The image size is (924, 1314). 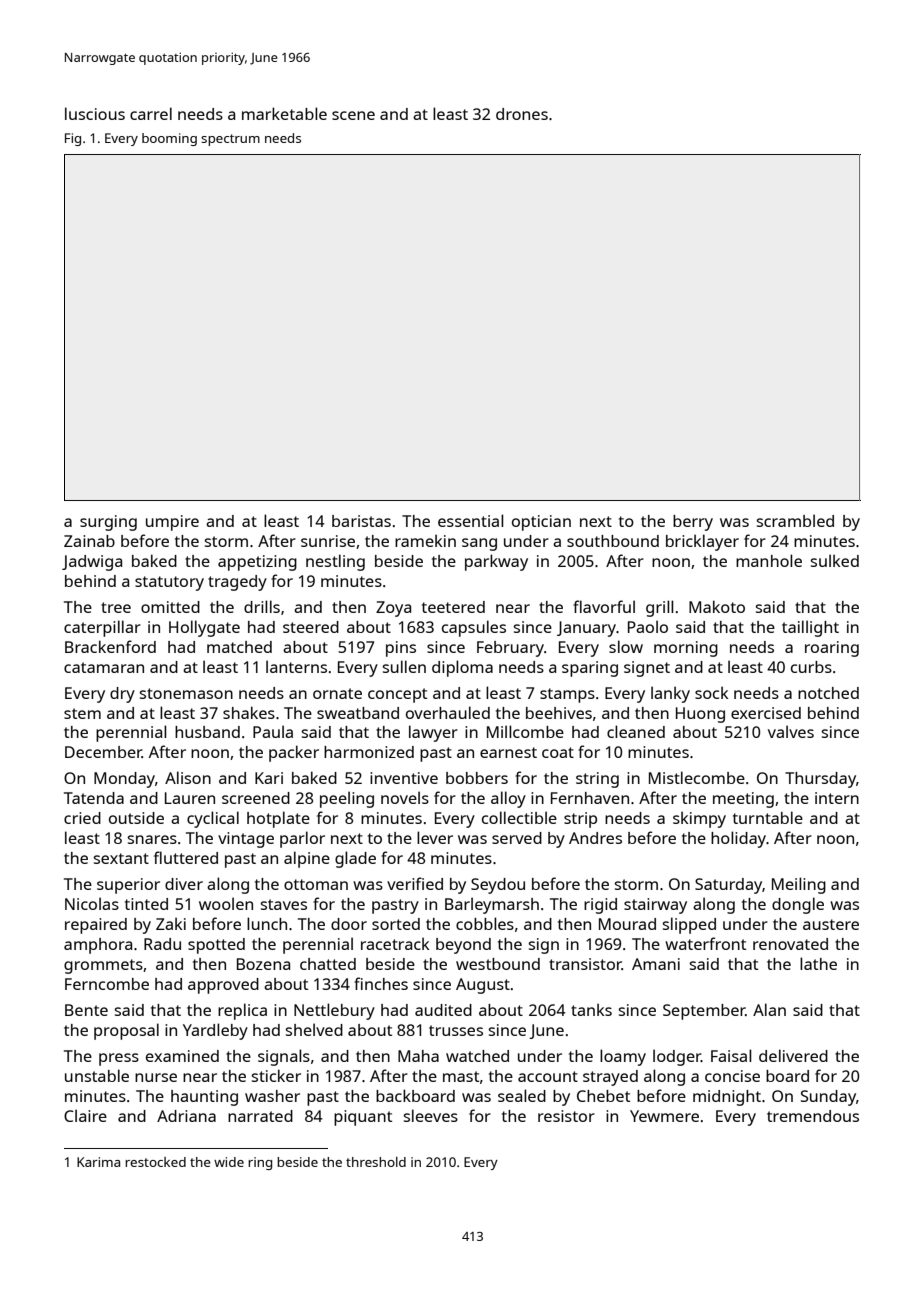 What do you see at coordinates (522, 114) in the screenshot?
I see `drones` at bounding box center [522, 114].
